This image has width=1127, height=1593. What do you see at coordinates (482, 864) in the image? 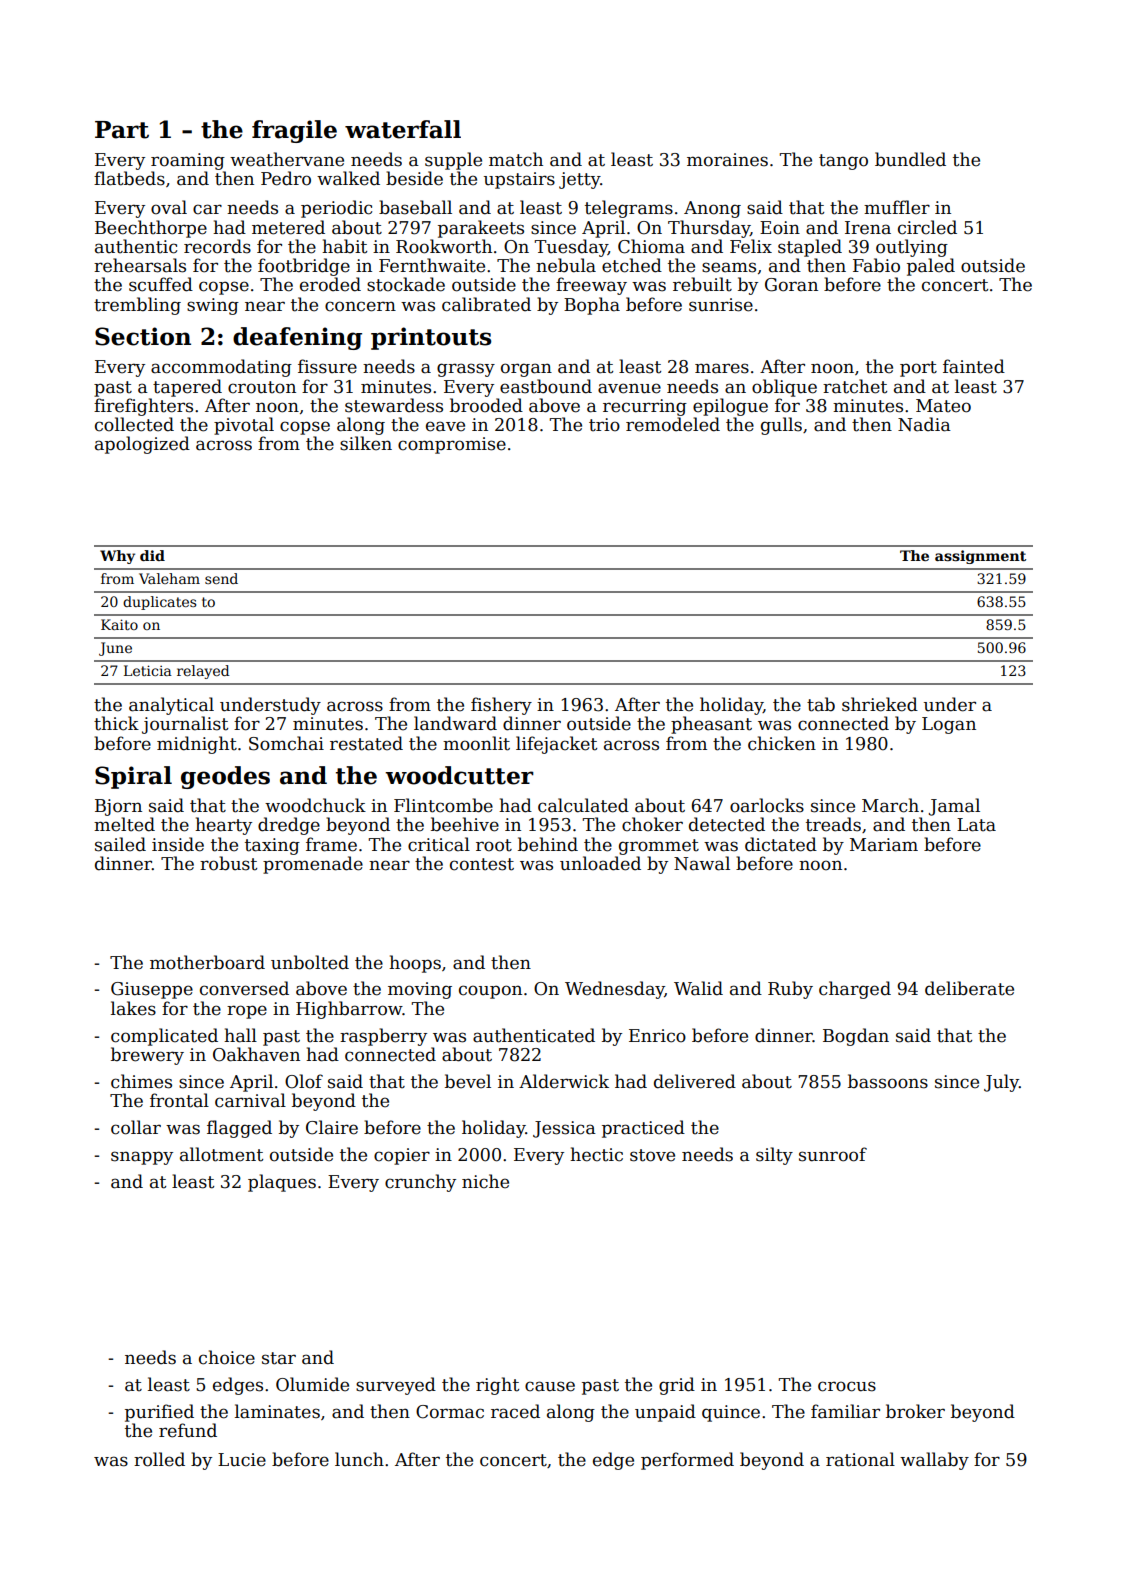
I see `contest` at bounding box center [482, 864].
